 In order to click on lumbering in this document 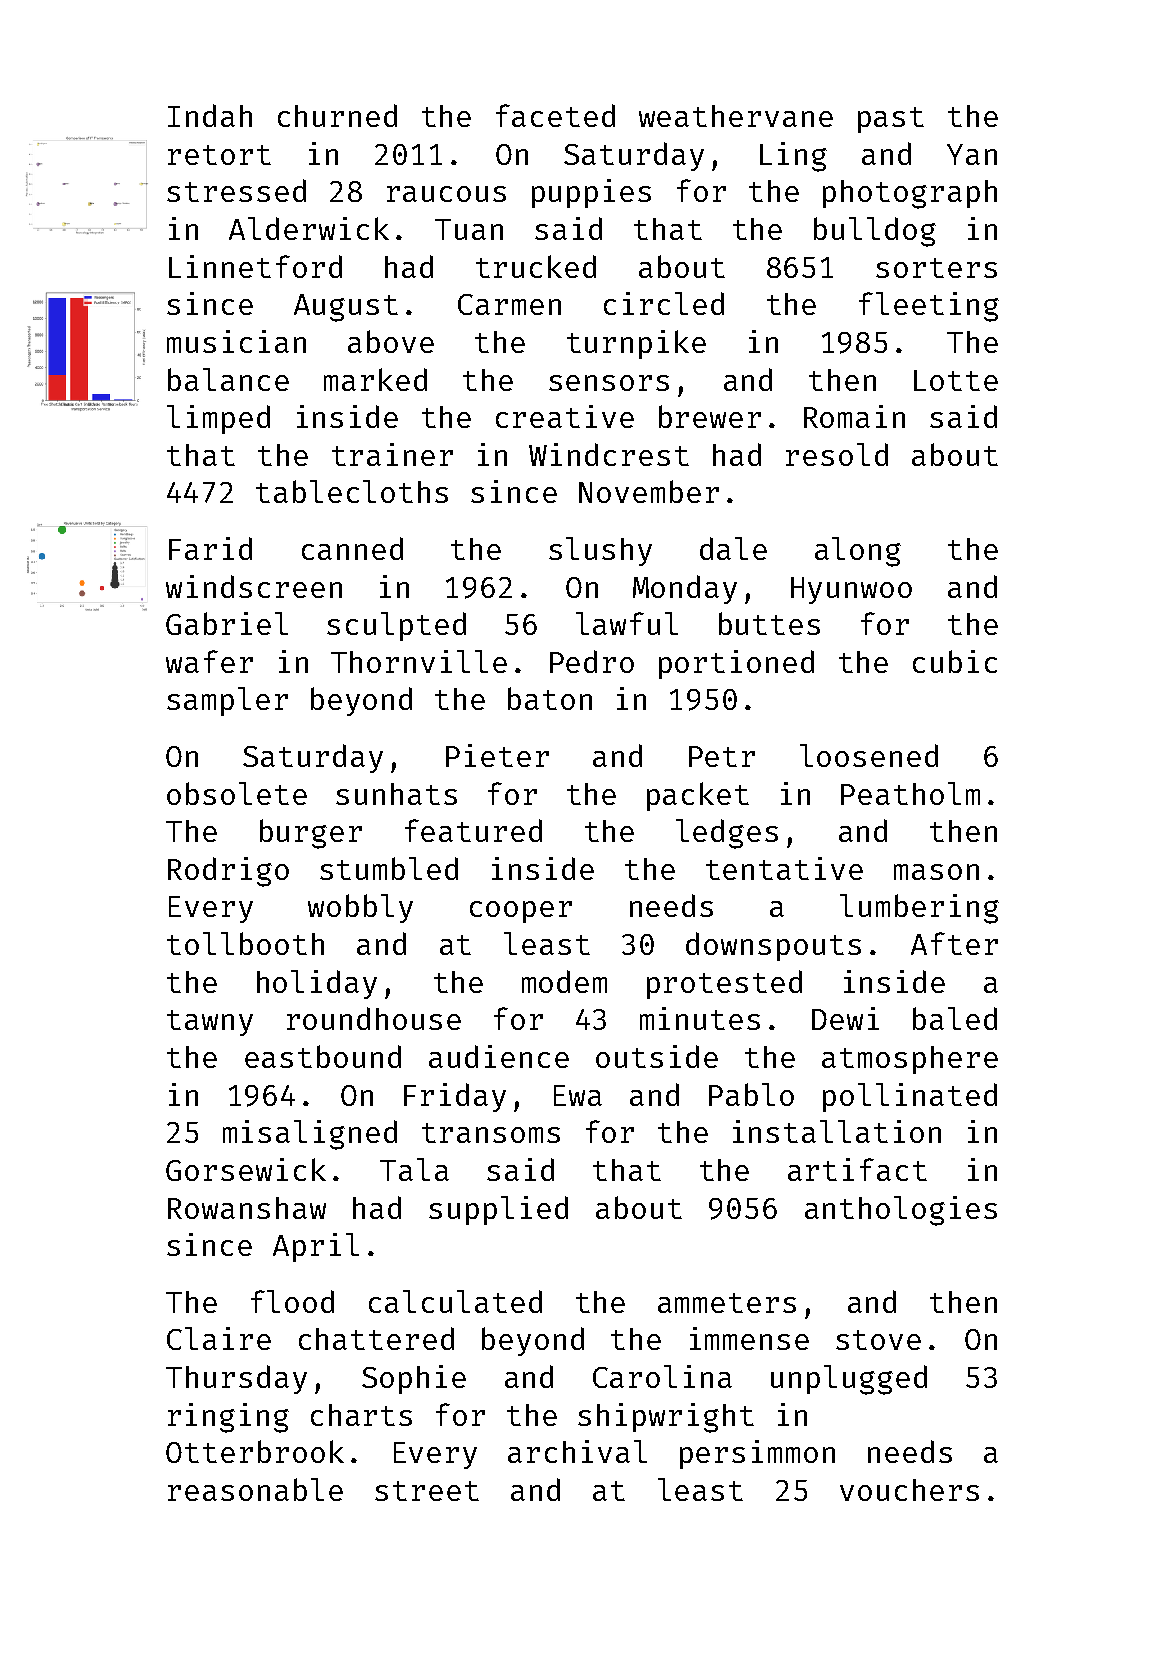, I will do `click(919, 909)`.
